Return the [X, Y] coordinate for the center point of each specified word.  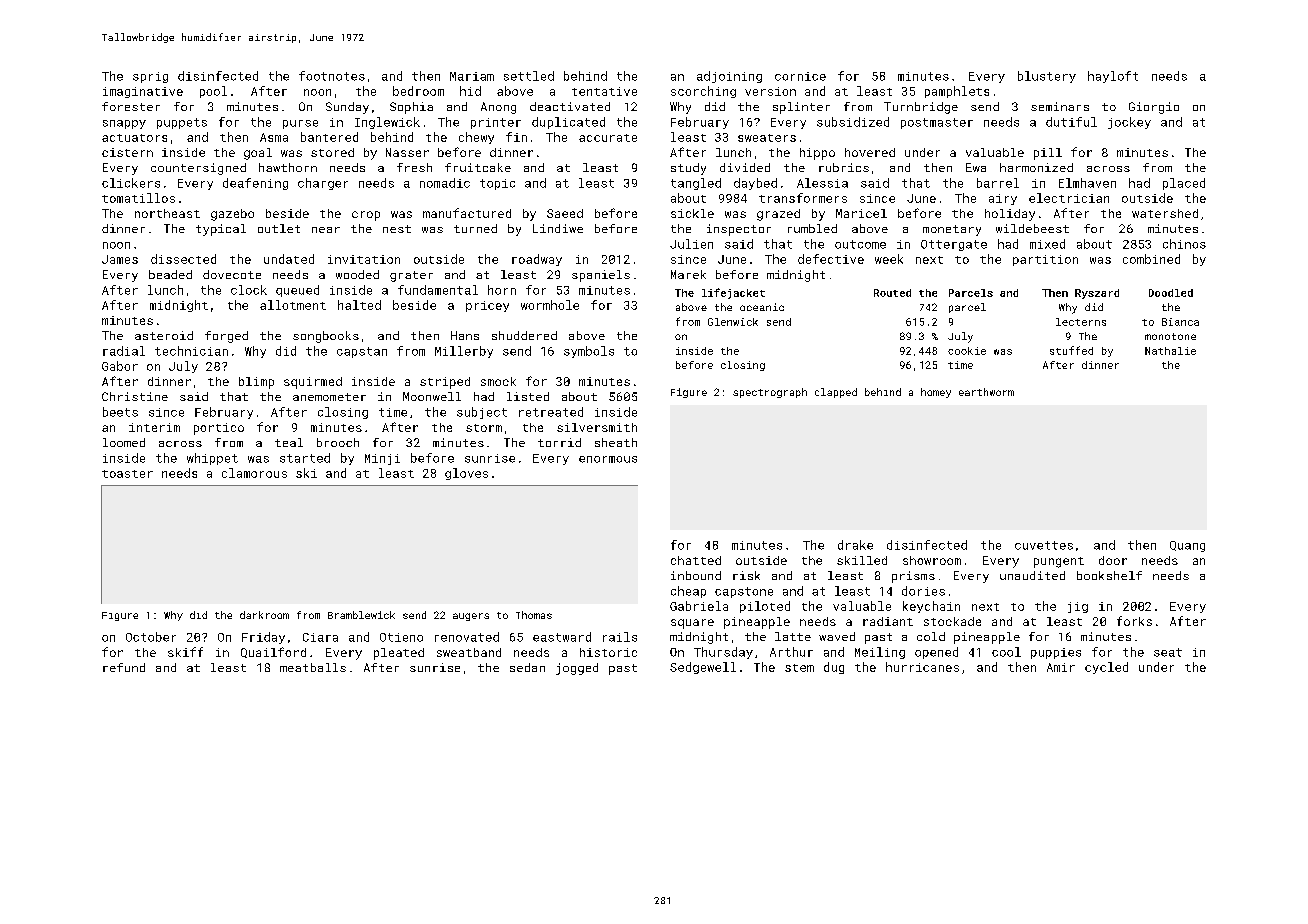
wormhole [550, 305]
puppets [182, 123]
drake [855, 545]
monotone [1170, 336]
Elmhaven [1087, 183]
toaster [127, 474]
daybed [755, 184]
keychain [931, 607]
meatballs [313, 667]
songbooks [326, 337]
